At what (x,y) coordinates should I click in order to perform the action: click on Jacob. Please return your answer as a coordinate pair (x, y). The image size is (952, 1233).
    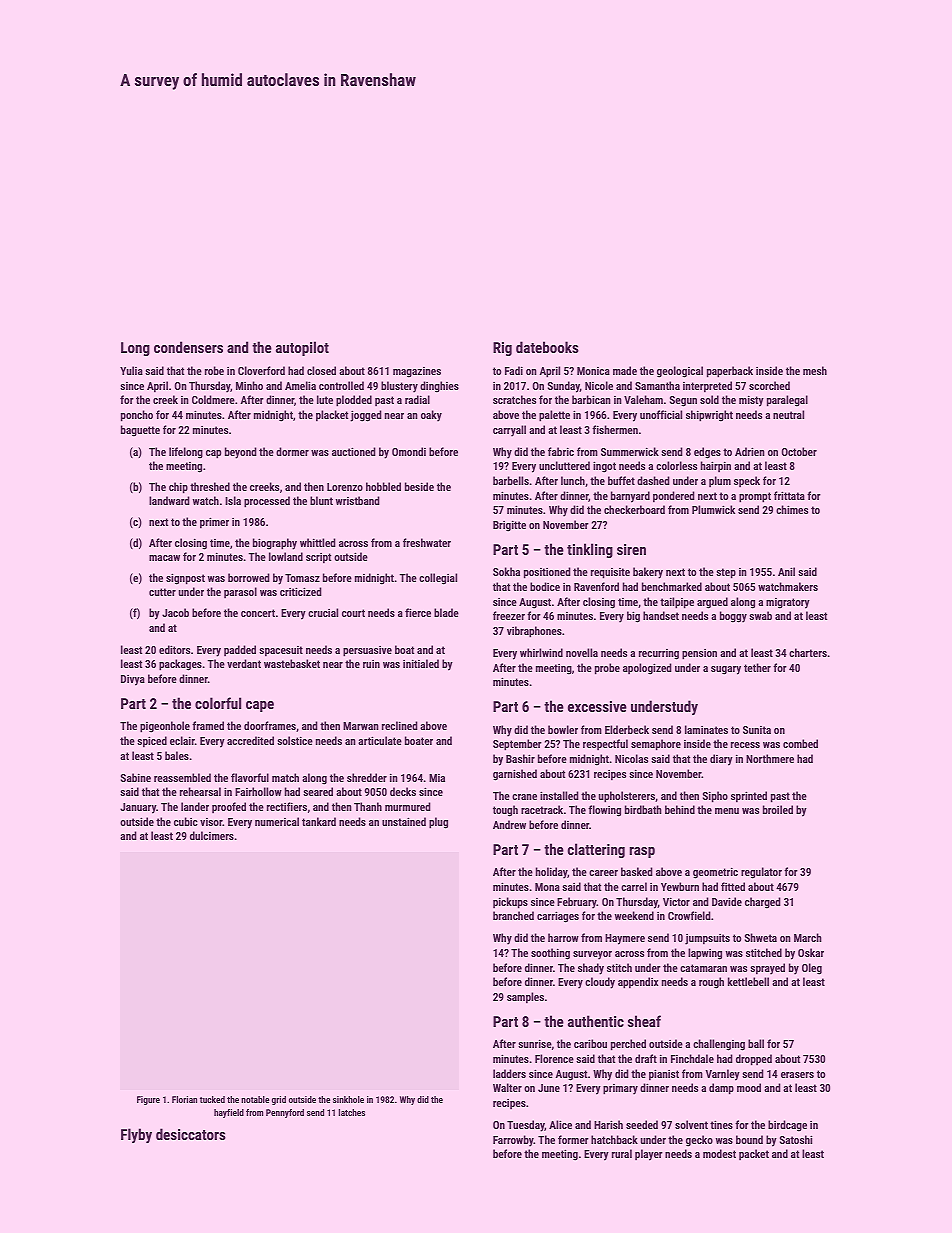
    Looking at the image, I should click on (175, 612).
